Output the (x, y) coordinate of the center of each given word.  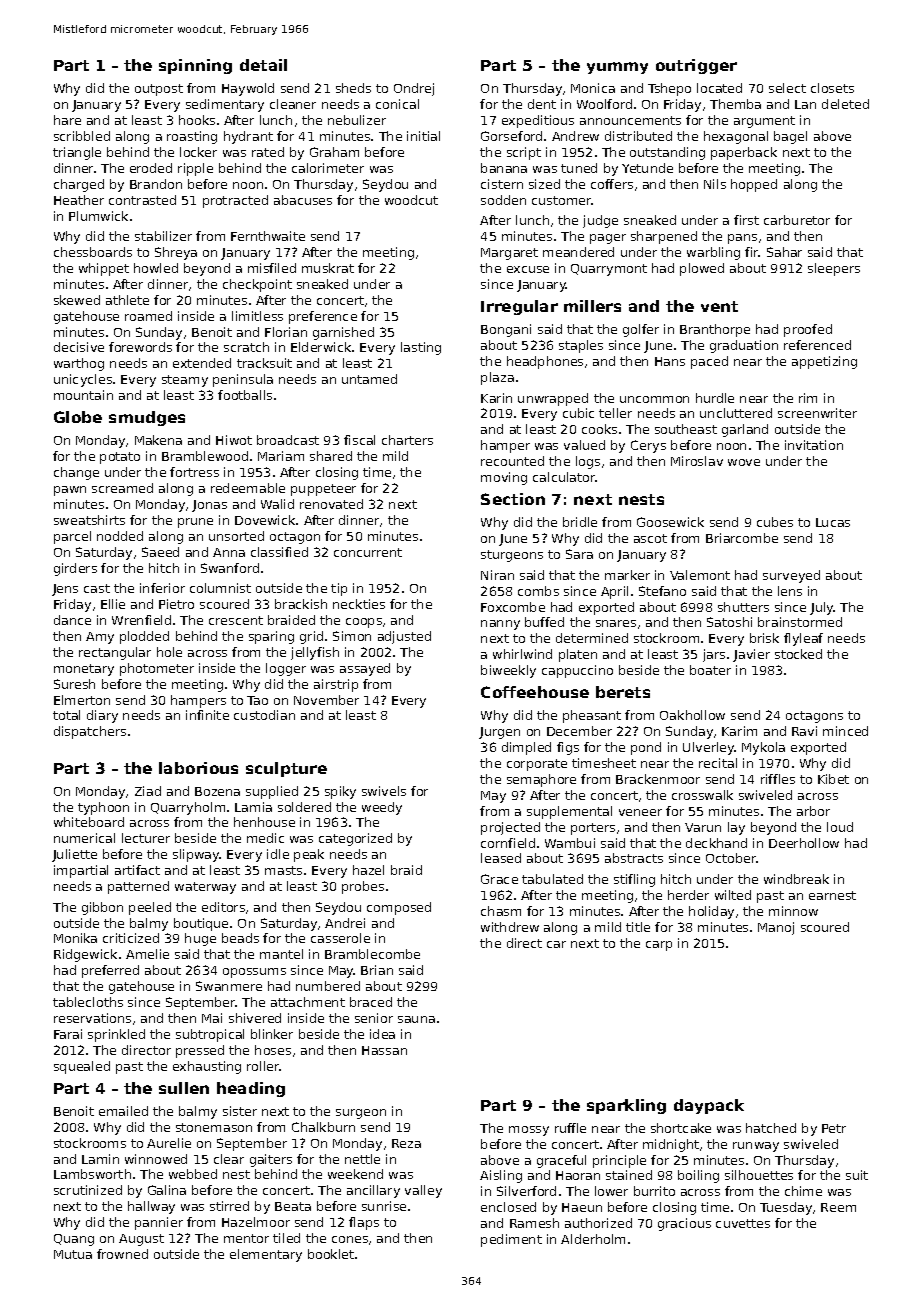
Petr (834, 1128)
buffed (544, 622)
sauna (416, 1019)
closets (832, 88)
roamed (148, 316)
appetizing (824, 362)
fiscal (359, 440)
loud (840, 827)
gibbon (102, 908)
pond (646, 748)
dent (542, 104)
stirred (229, 1206)
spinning (195, 66)
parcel (72, 537)
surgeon (361, 1114)
